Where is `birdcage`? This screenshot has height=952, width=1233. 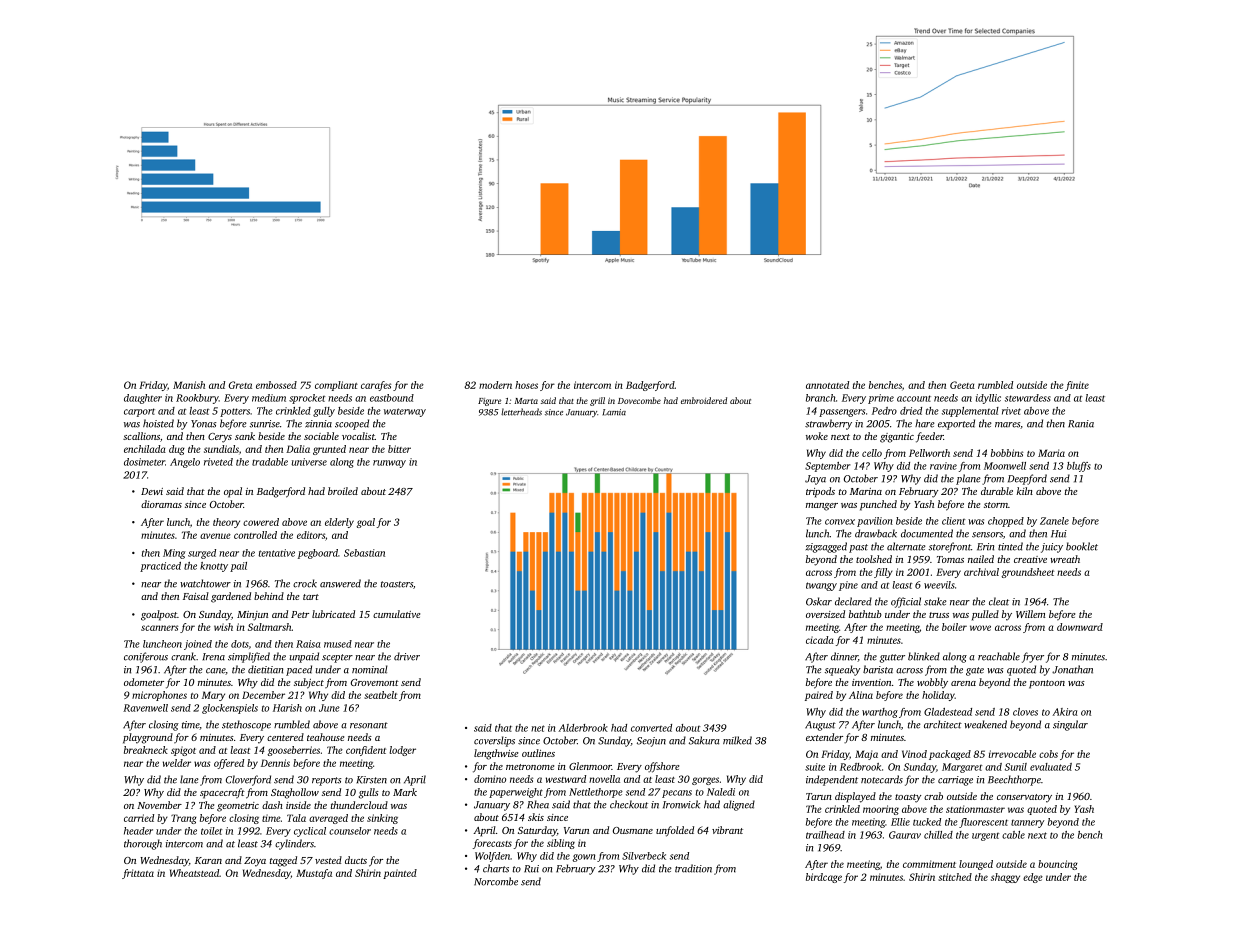 birdcage is located at coordinates (824, 878).
